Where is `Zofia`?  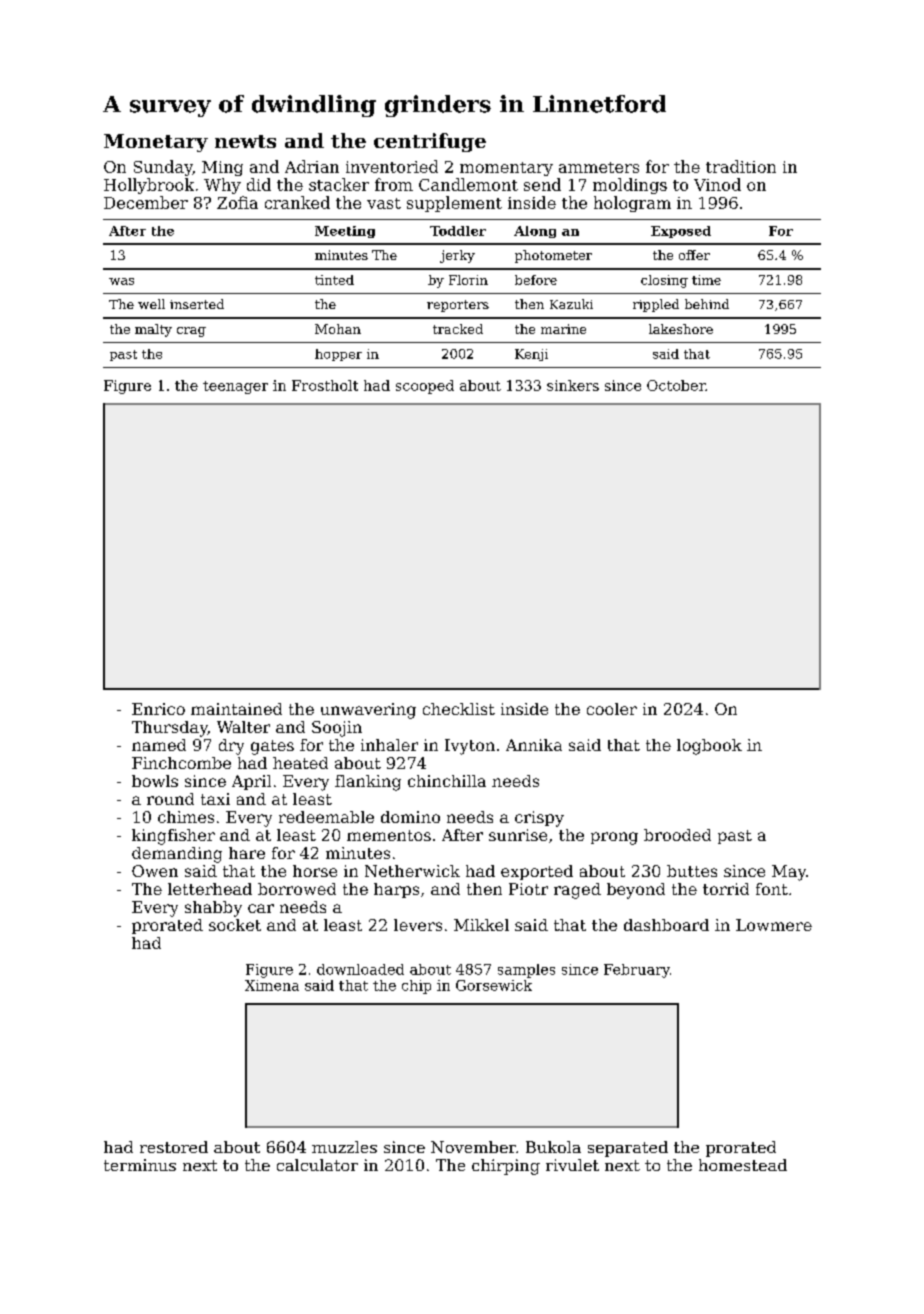 Zofia is located at coordinates (237, 202).
